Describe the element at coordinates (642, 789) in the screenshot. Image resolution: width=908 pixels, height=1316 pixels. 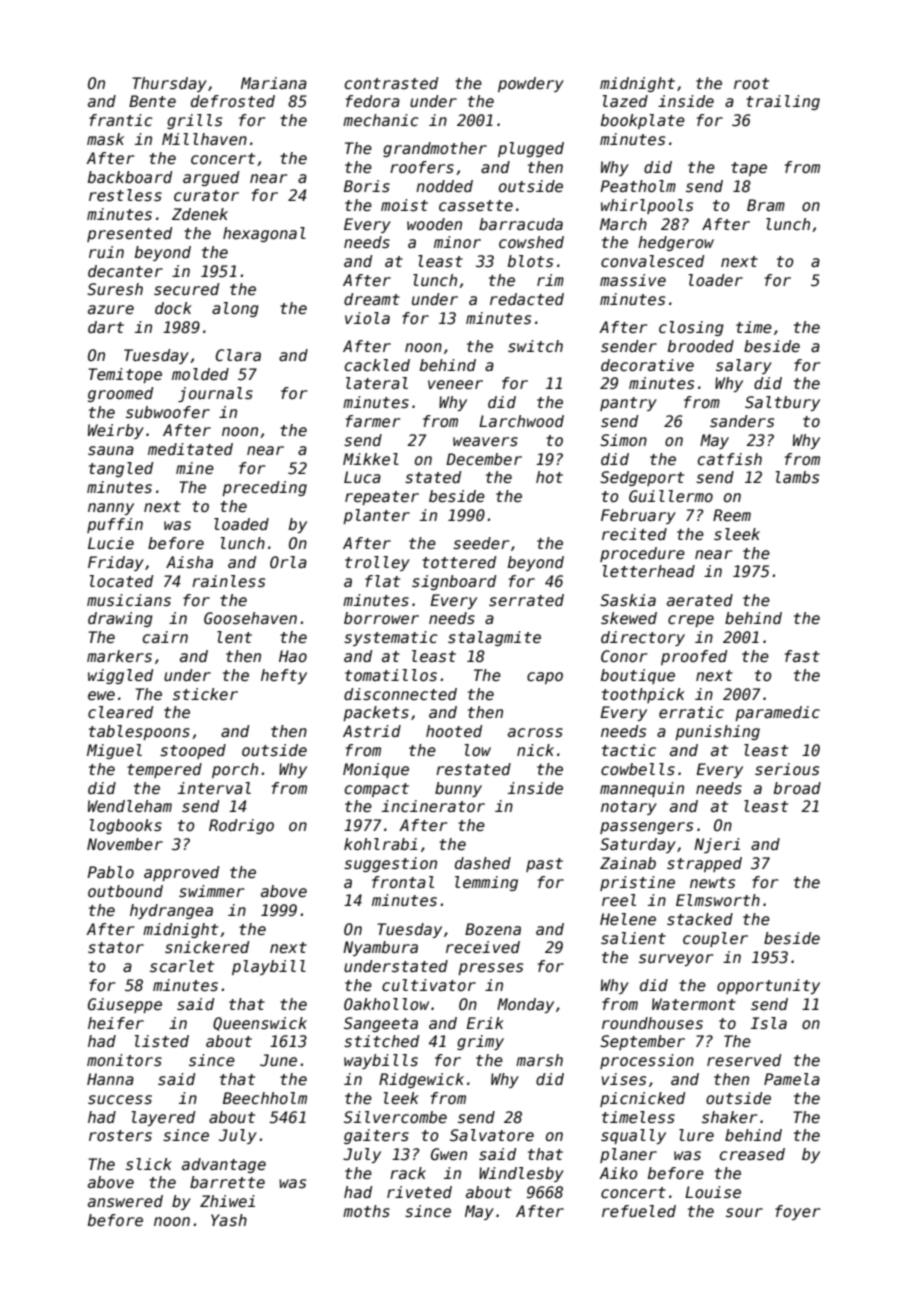
I see `mannequin` at that location.
